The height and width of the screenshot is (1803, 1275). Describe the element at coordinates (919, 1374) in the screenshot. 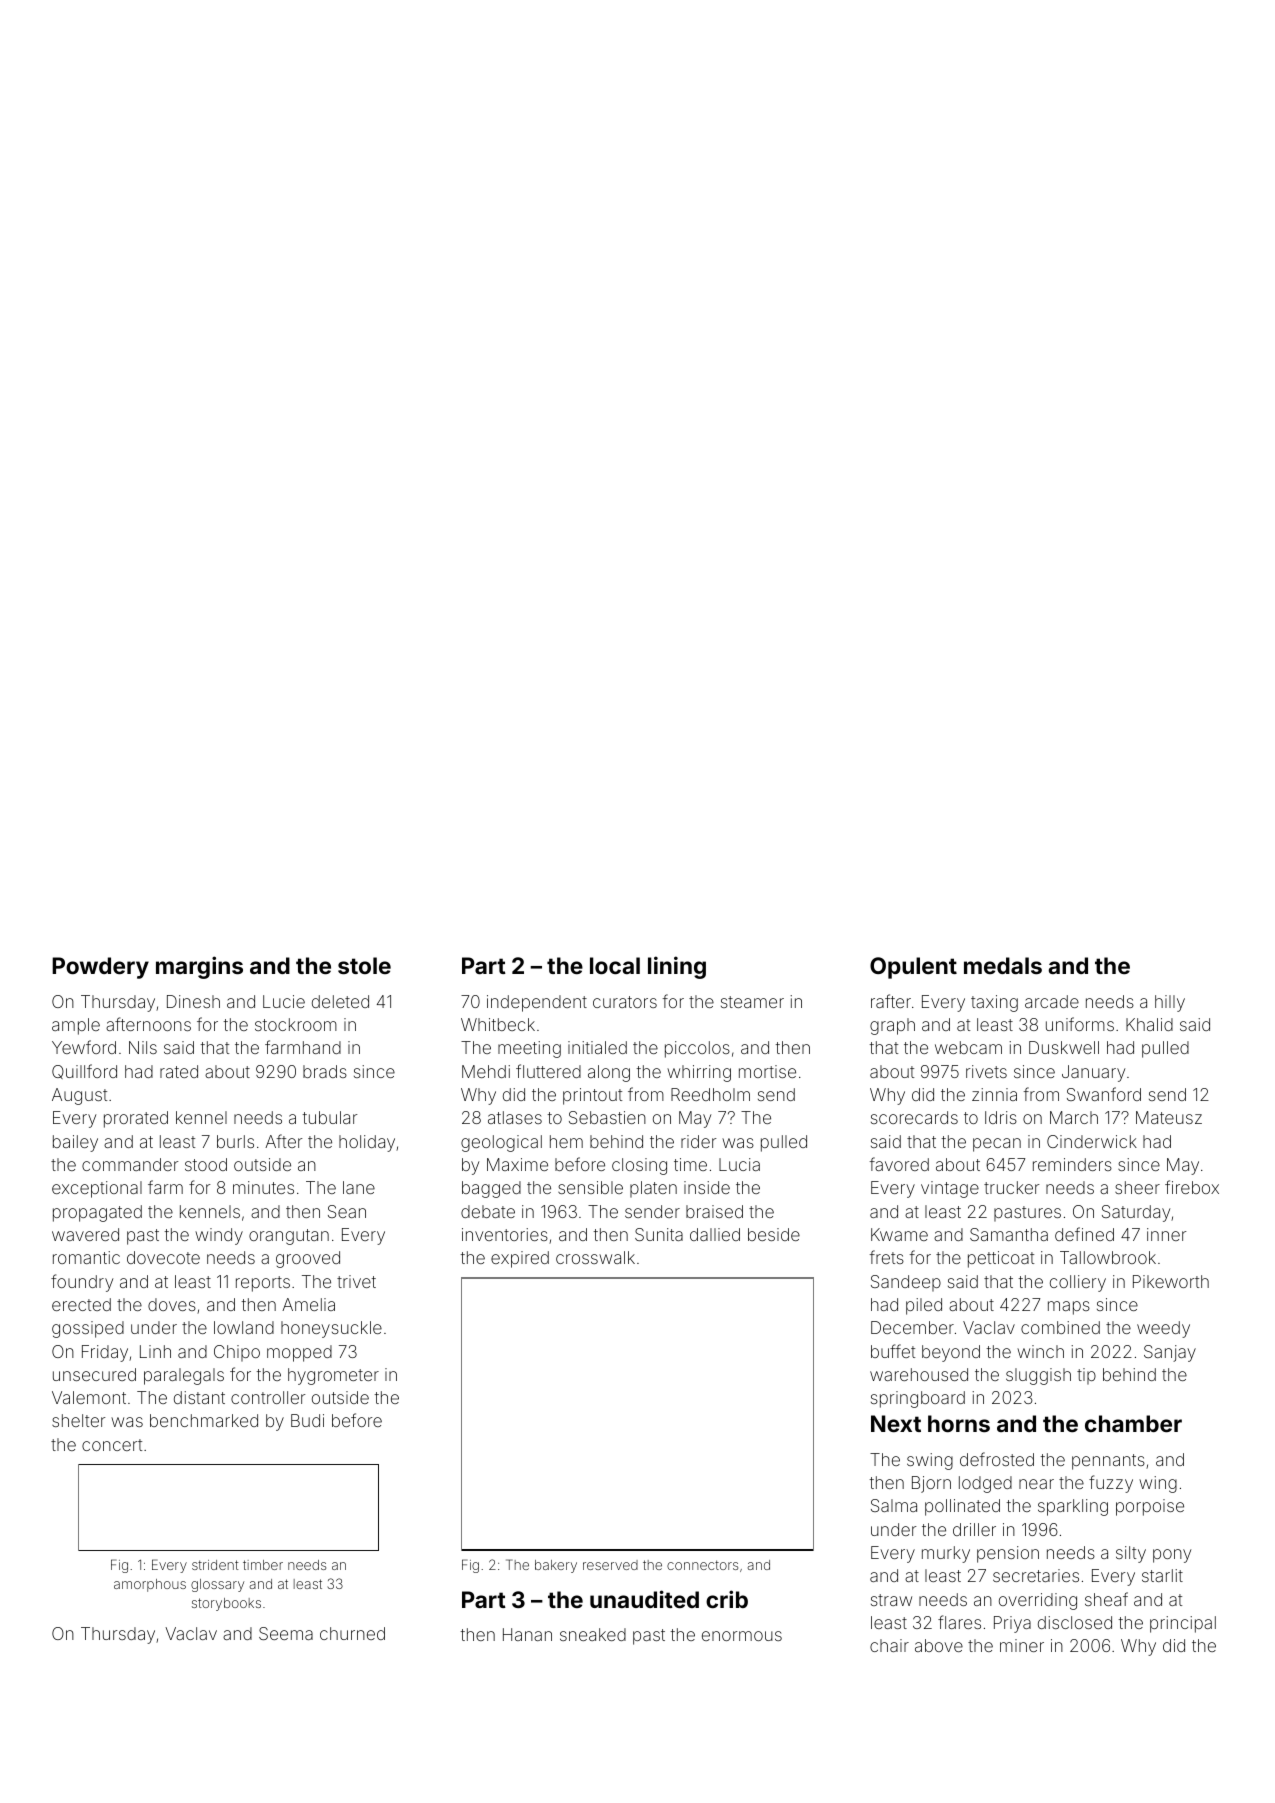

I see `warehoused` at that location.
